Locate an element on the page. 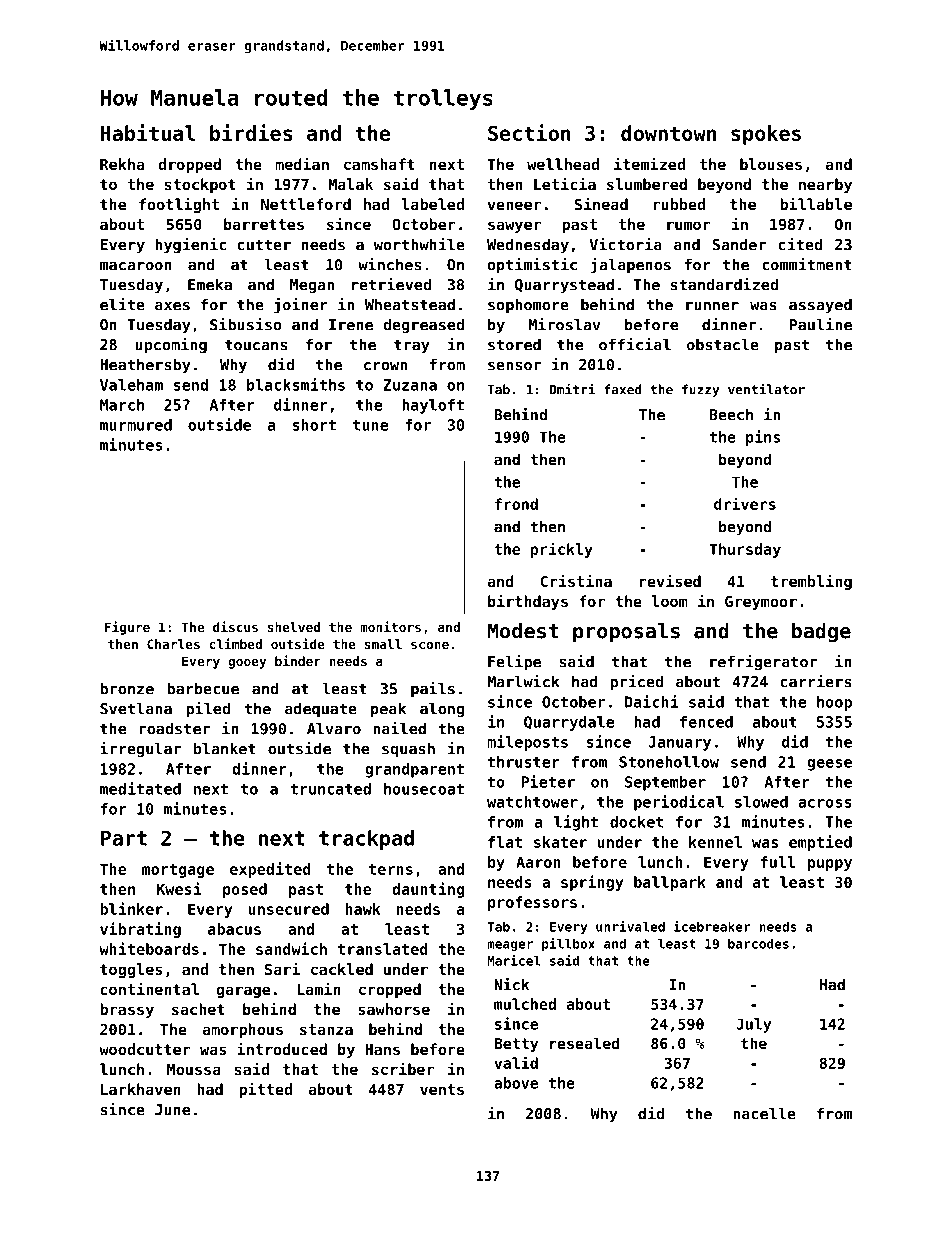 The width and height of the image is (952, 1233). barrettes is located at coordinates (264, 224).
